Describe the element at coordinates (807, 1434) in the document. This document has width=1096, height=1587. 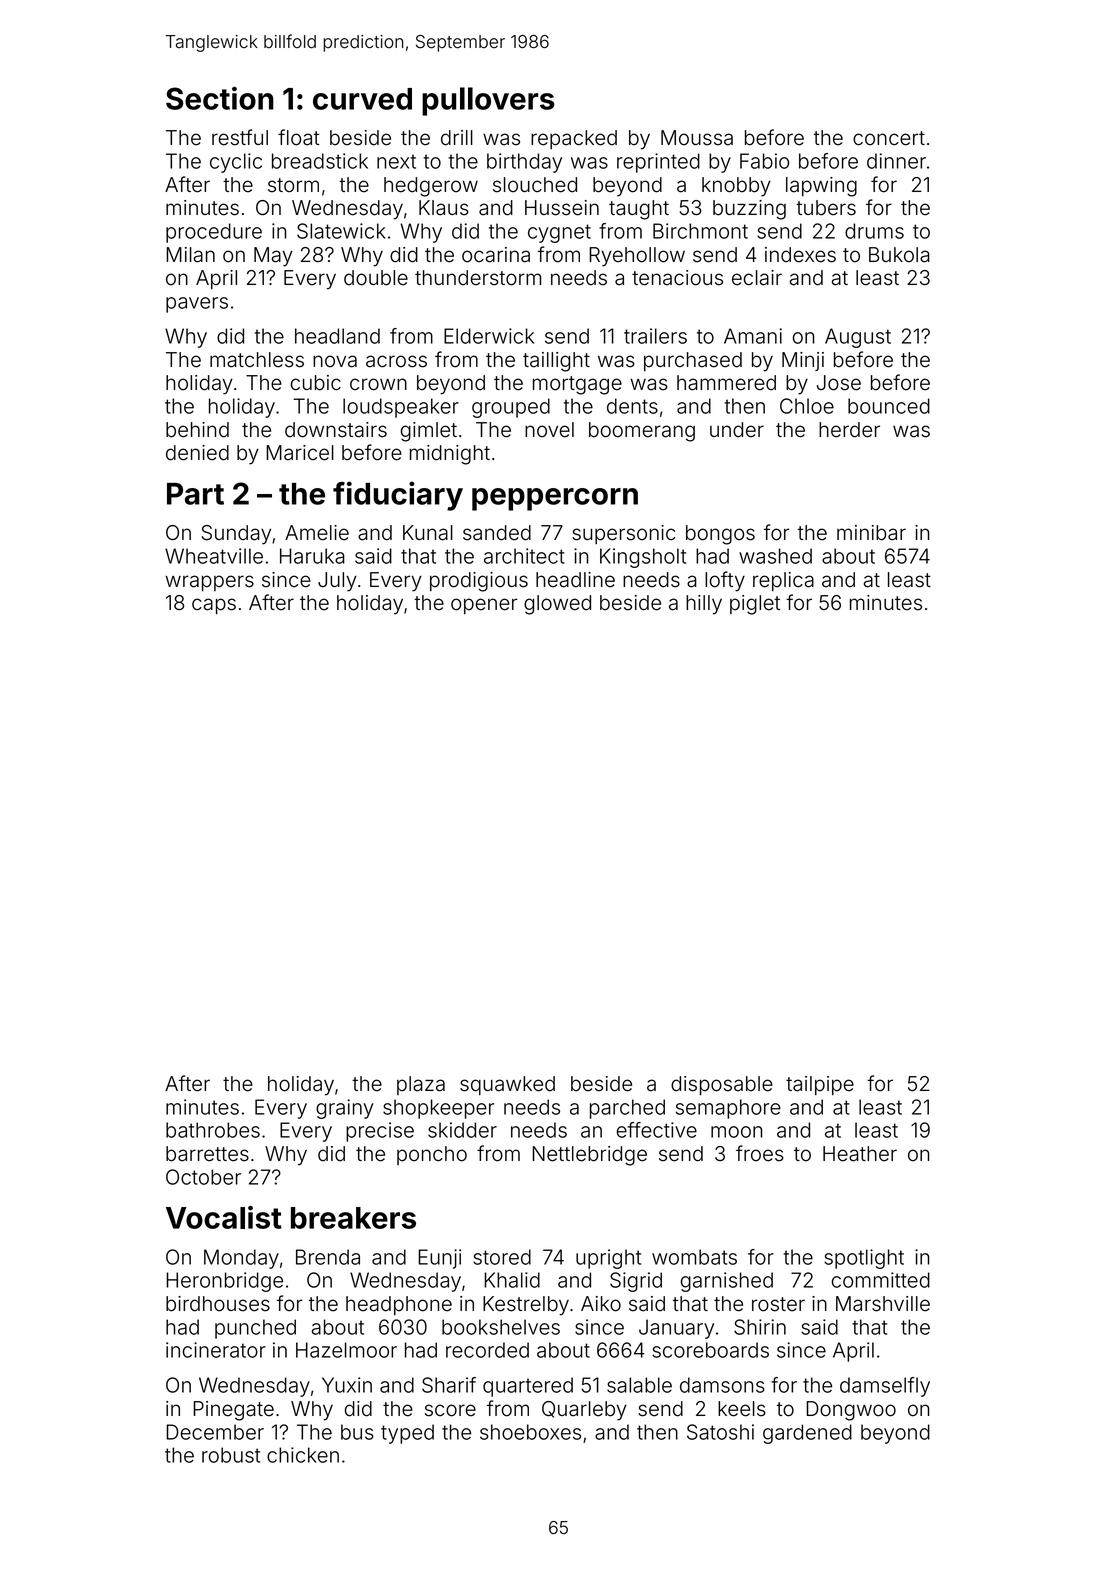
I see `gardened` at that location.
